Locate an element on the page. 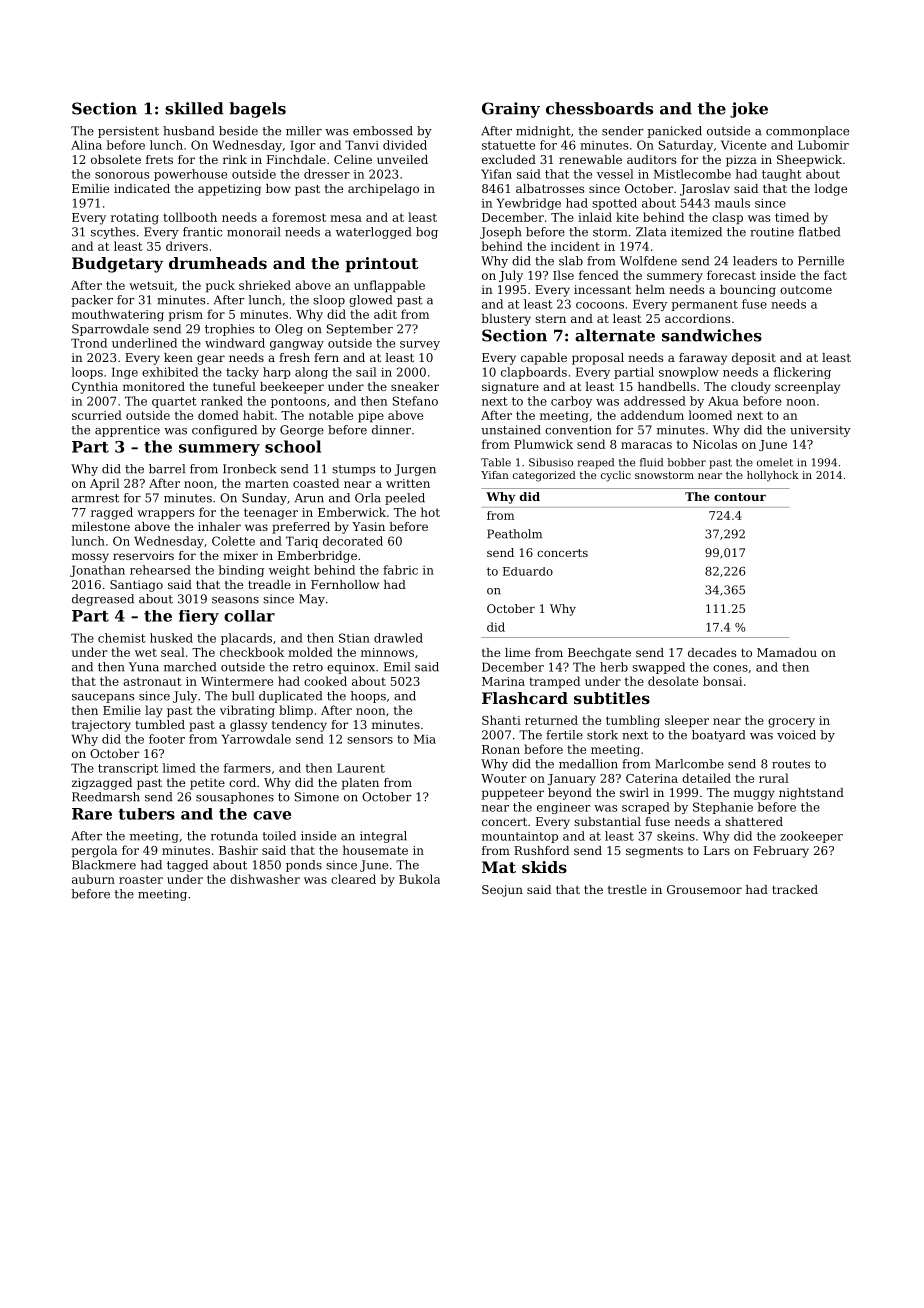 The image size is (924, 1308). leaders is located at coordinates (755, 261).
